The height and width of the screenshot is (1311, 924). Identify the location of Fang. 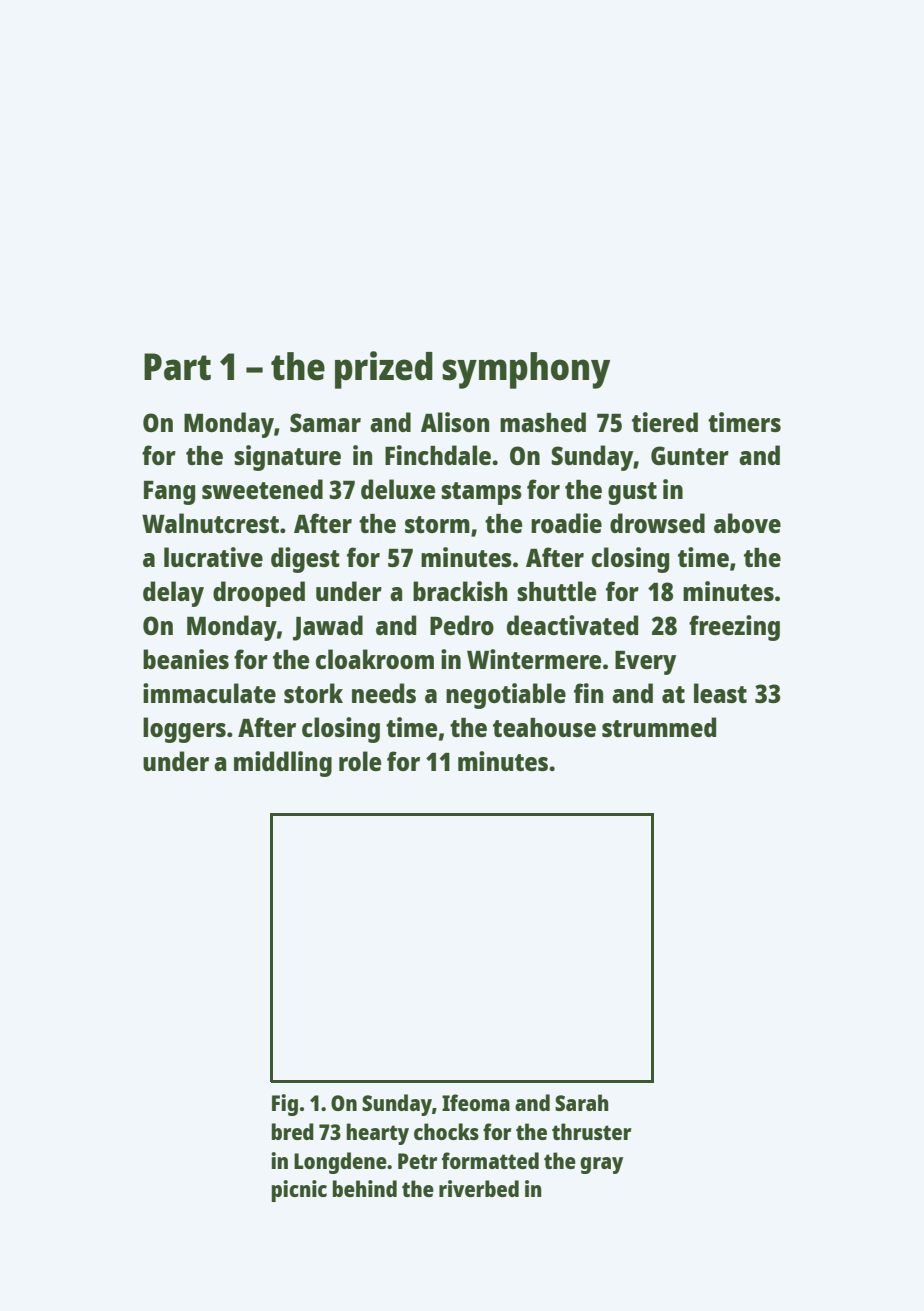
(169, 493).
